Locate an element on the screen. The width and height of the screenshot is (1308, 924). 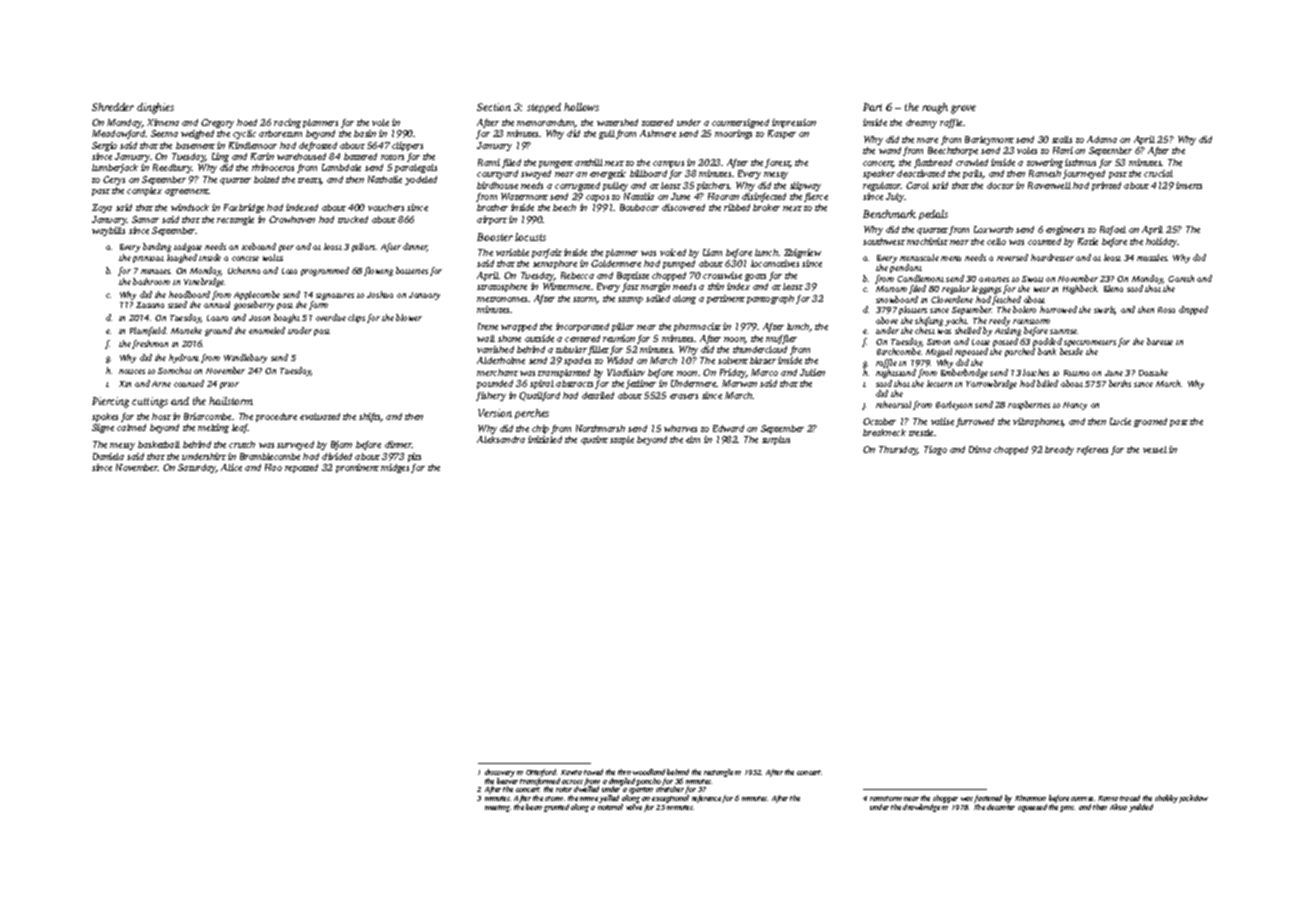
quaint is located at coordinates (594, 440).
